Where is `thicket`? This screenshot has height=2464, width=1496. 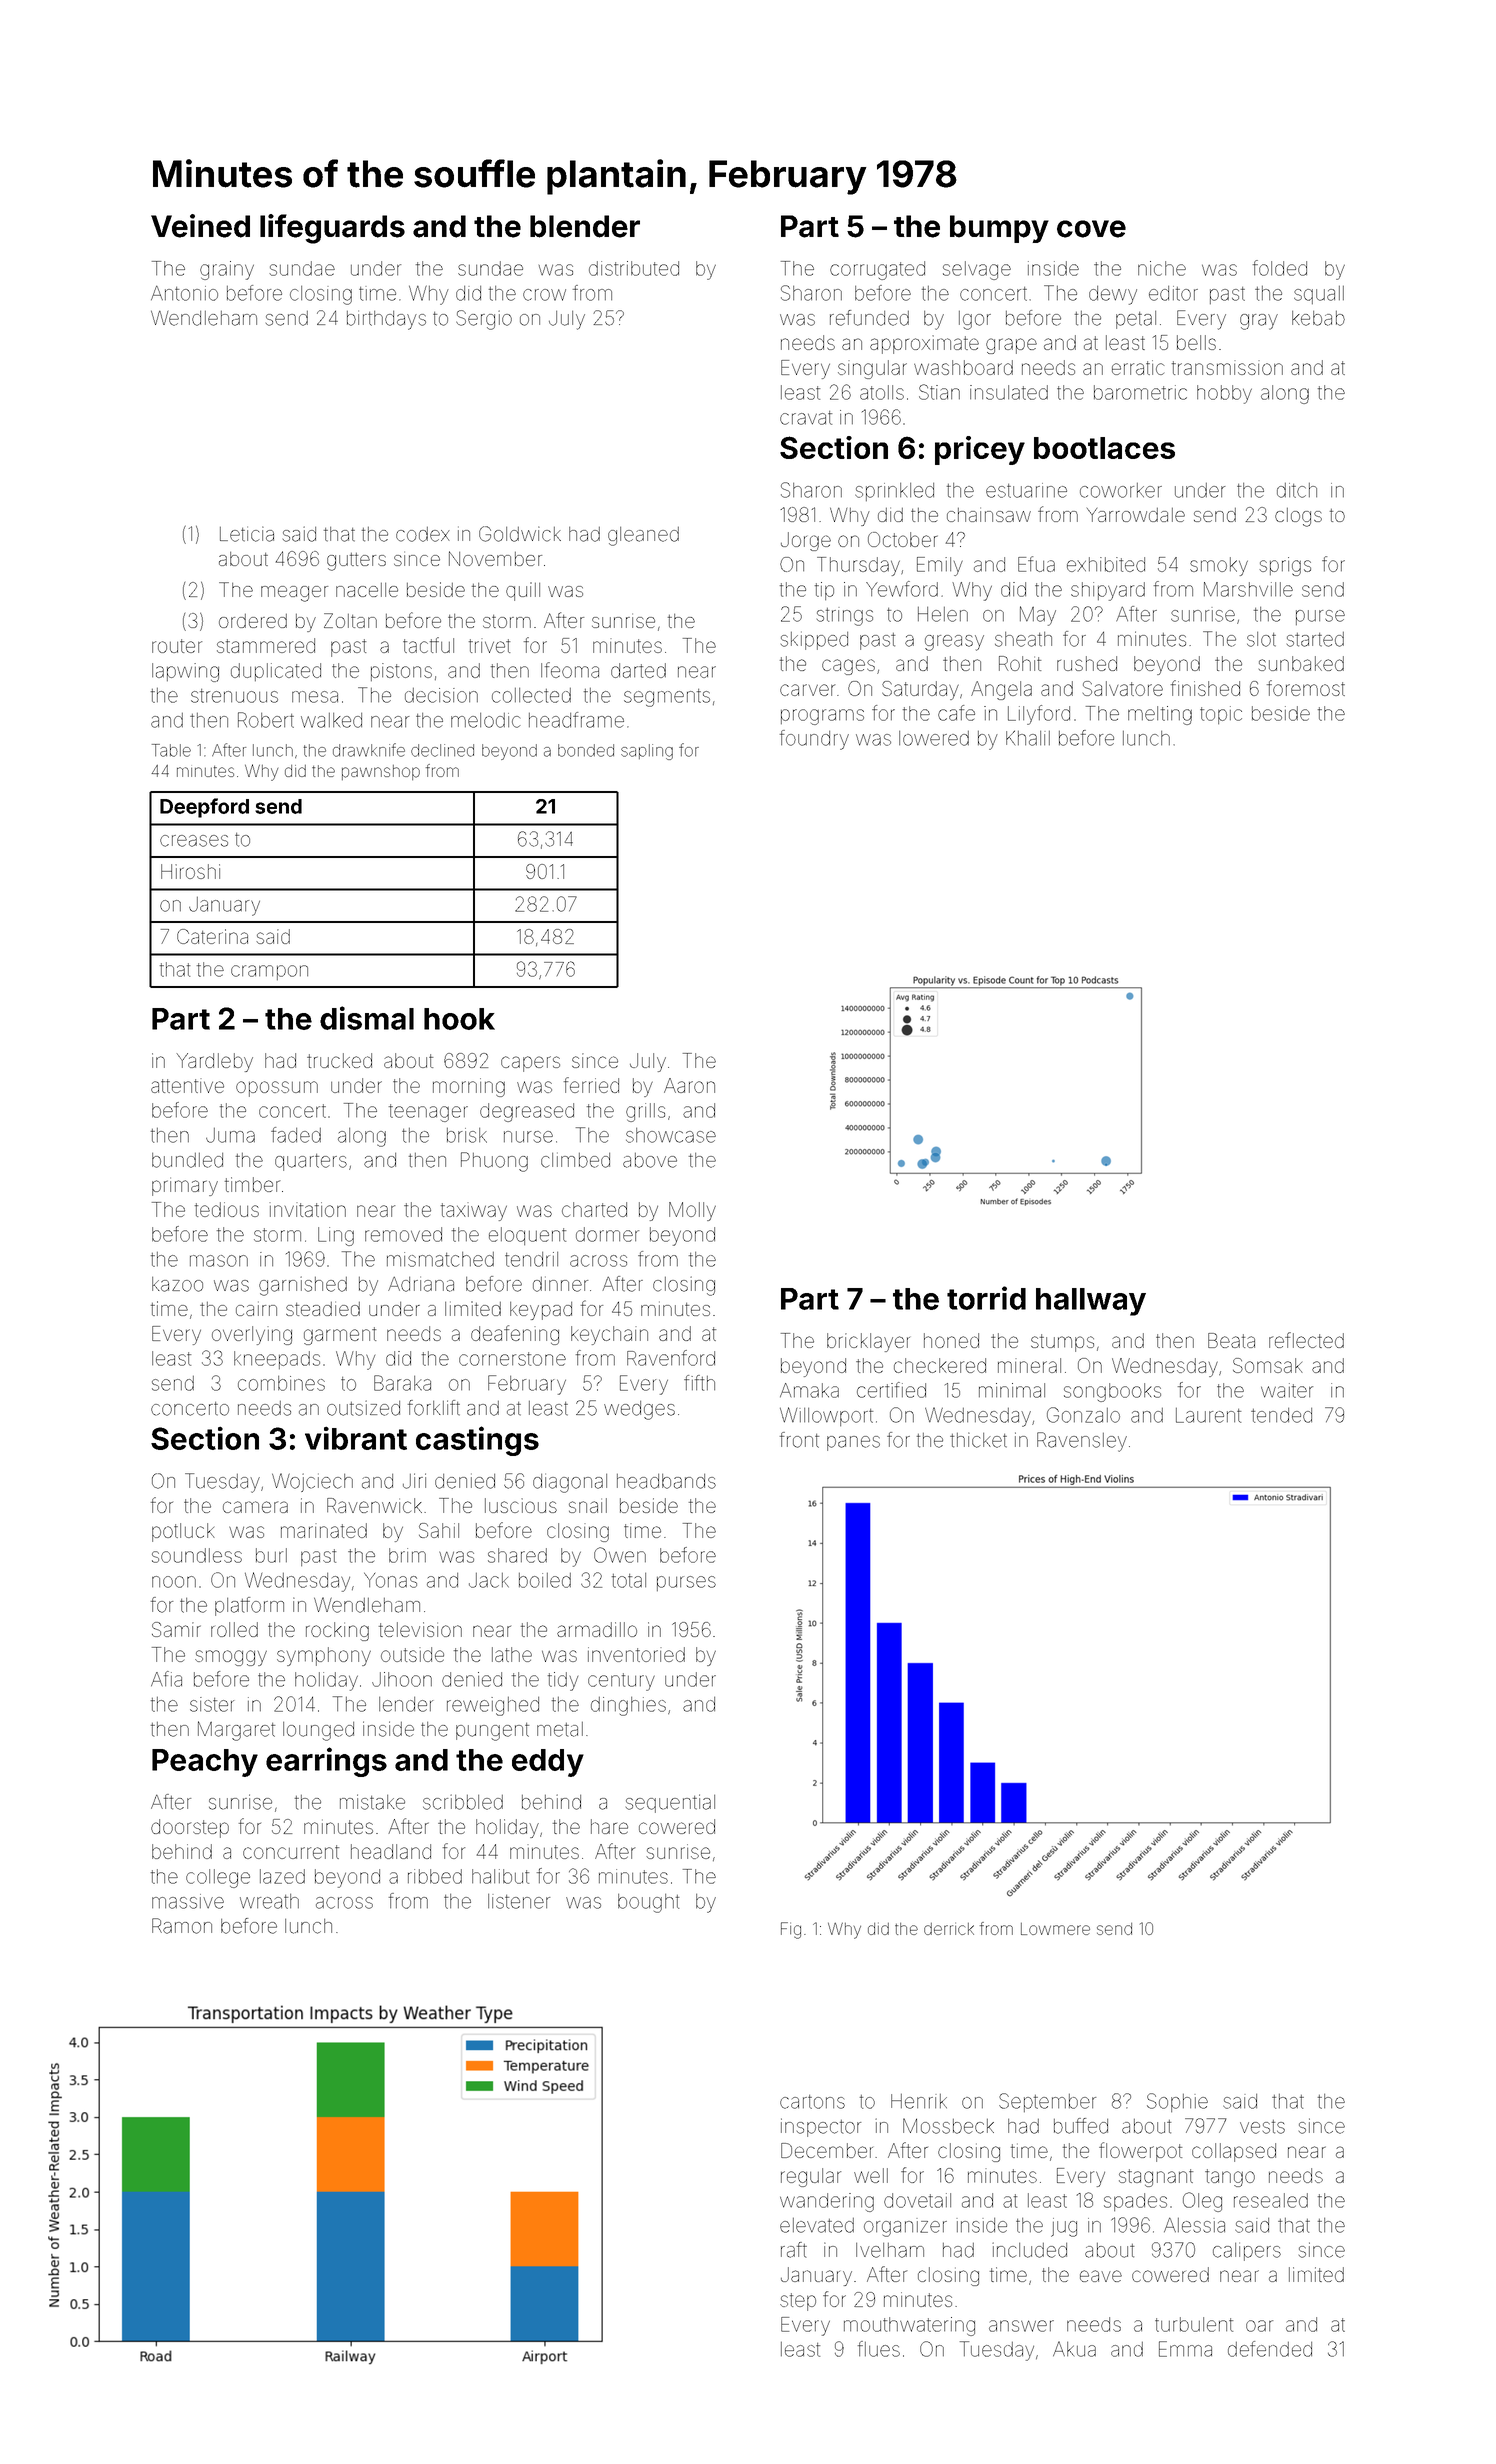
thicket is located at coordinates (978, 1440).
